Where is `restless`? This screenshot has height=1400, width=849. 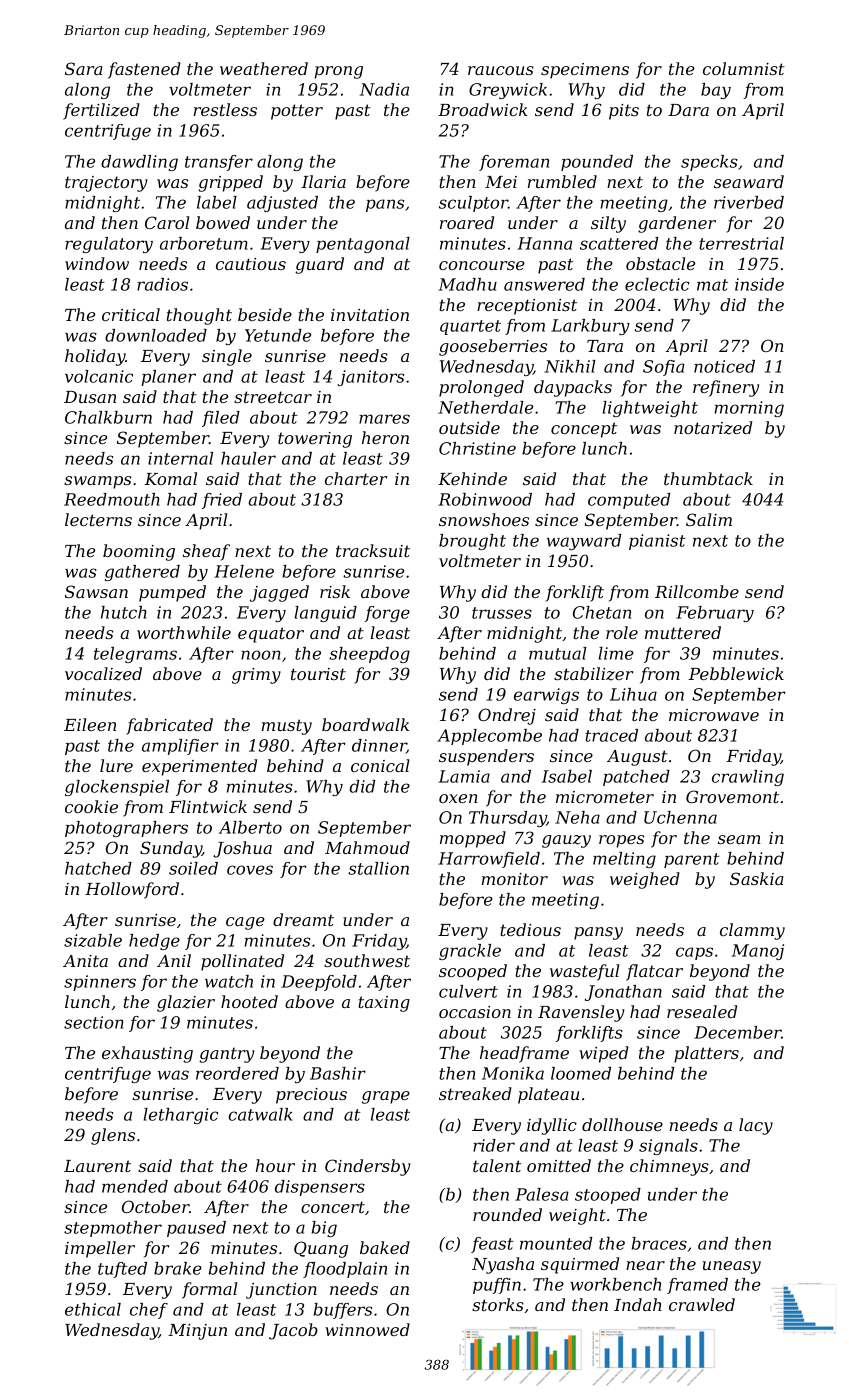 restless is located at coordinates (225, 109).
